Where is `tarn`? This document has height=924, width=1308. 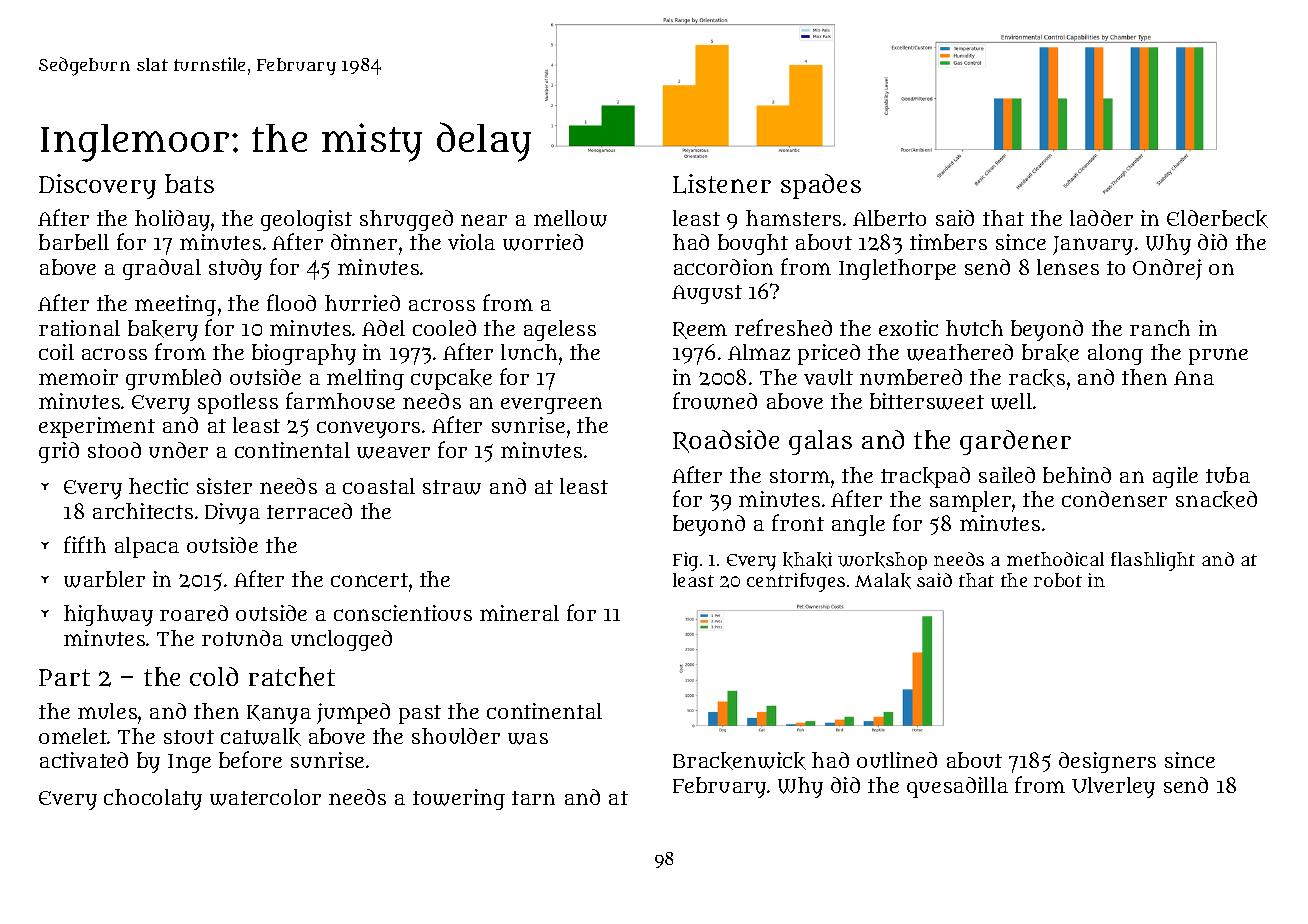
tarn is located at coordinates (533, 798).
